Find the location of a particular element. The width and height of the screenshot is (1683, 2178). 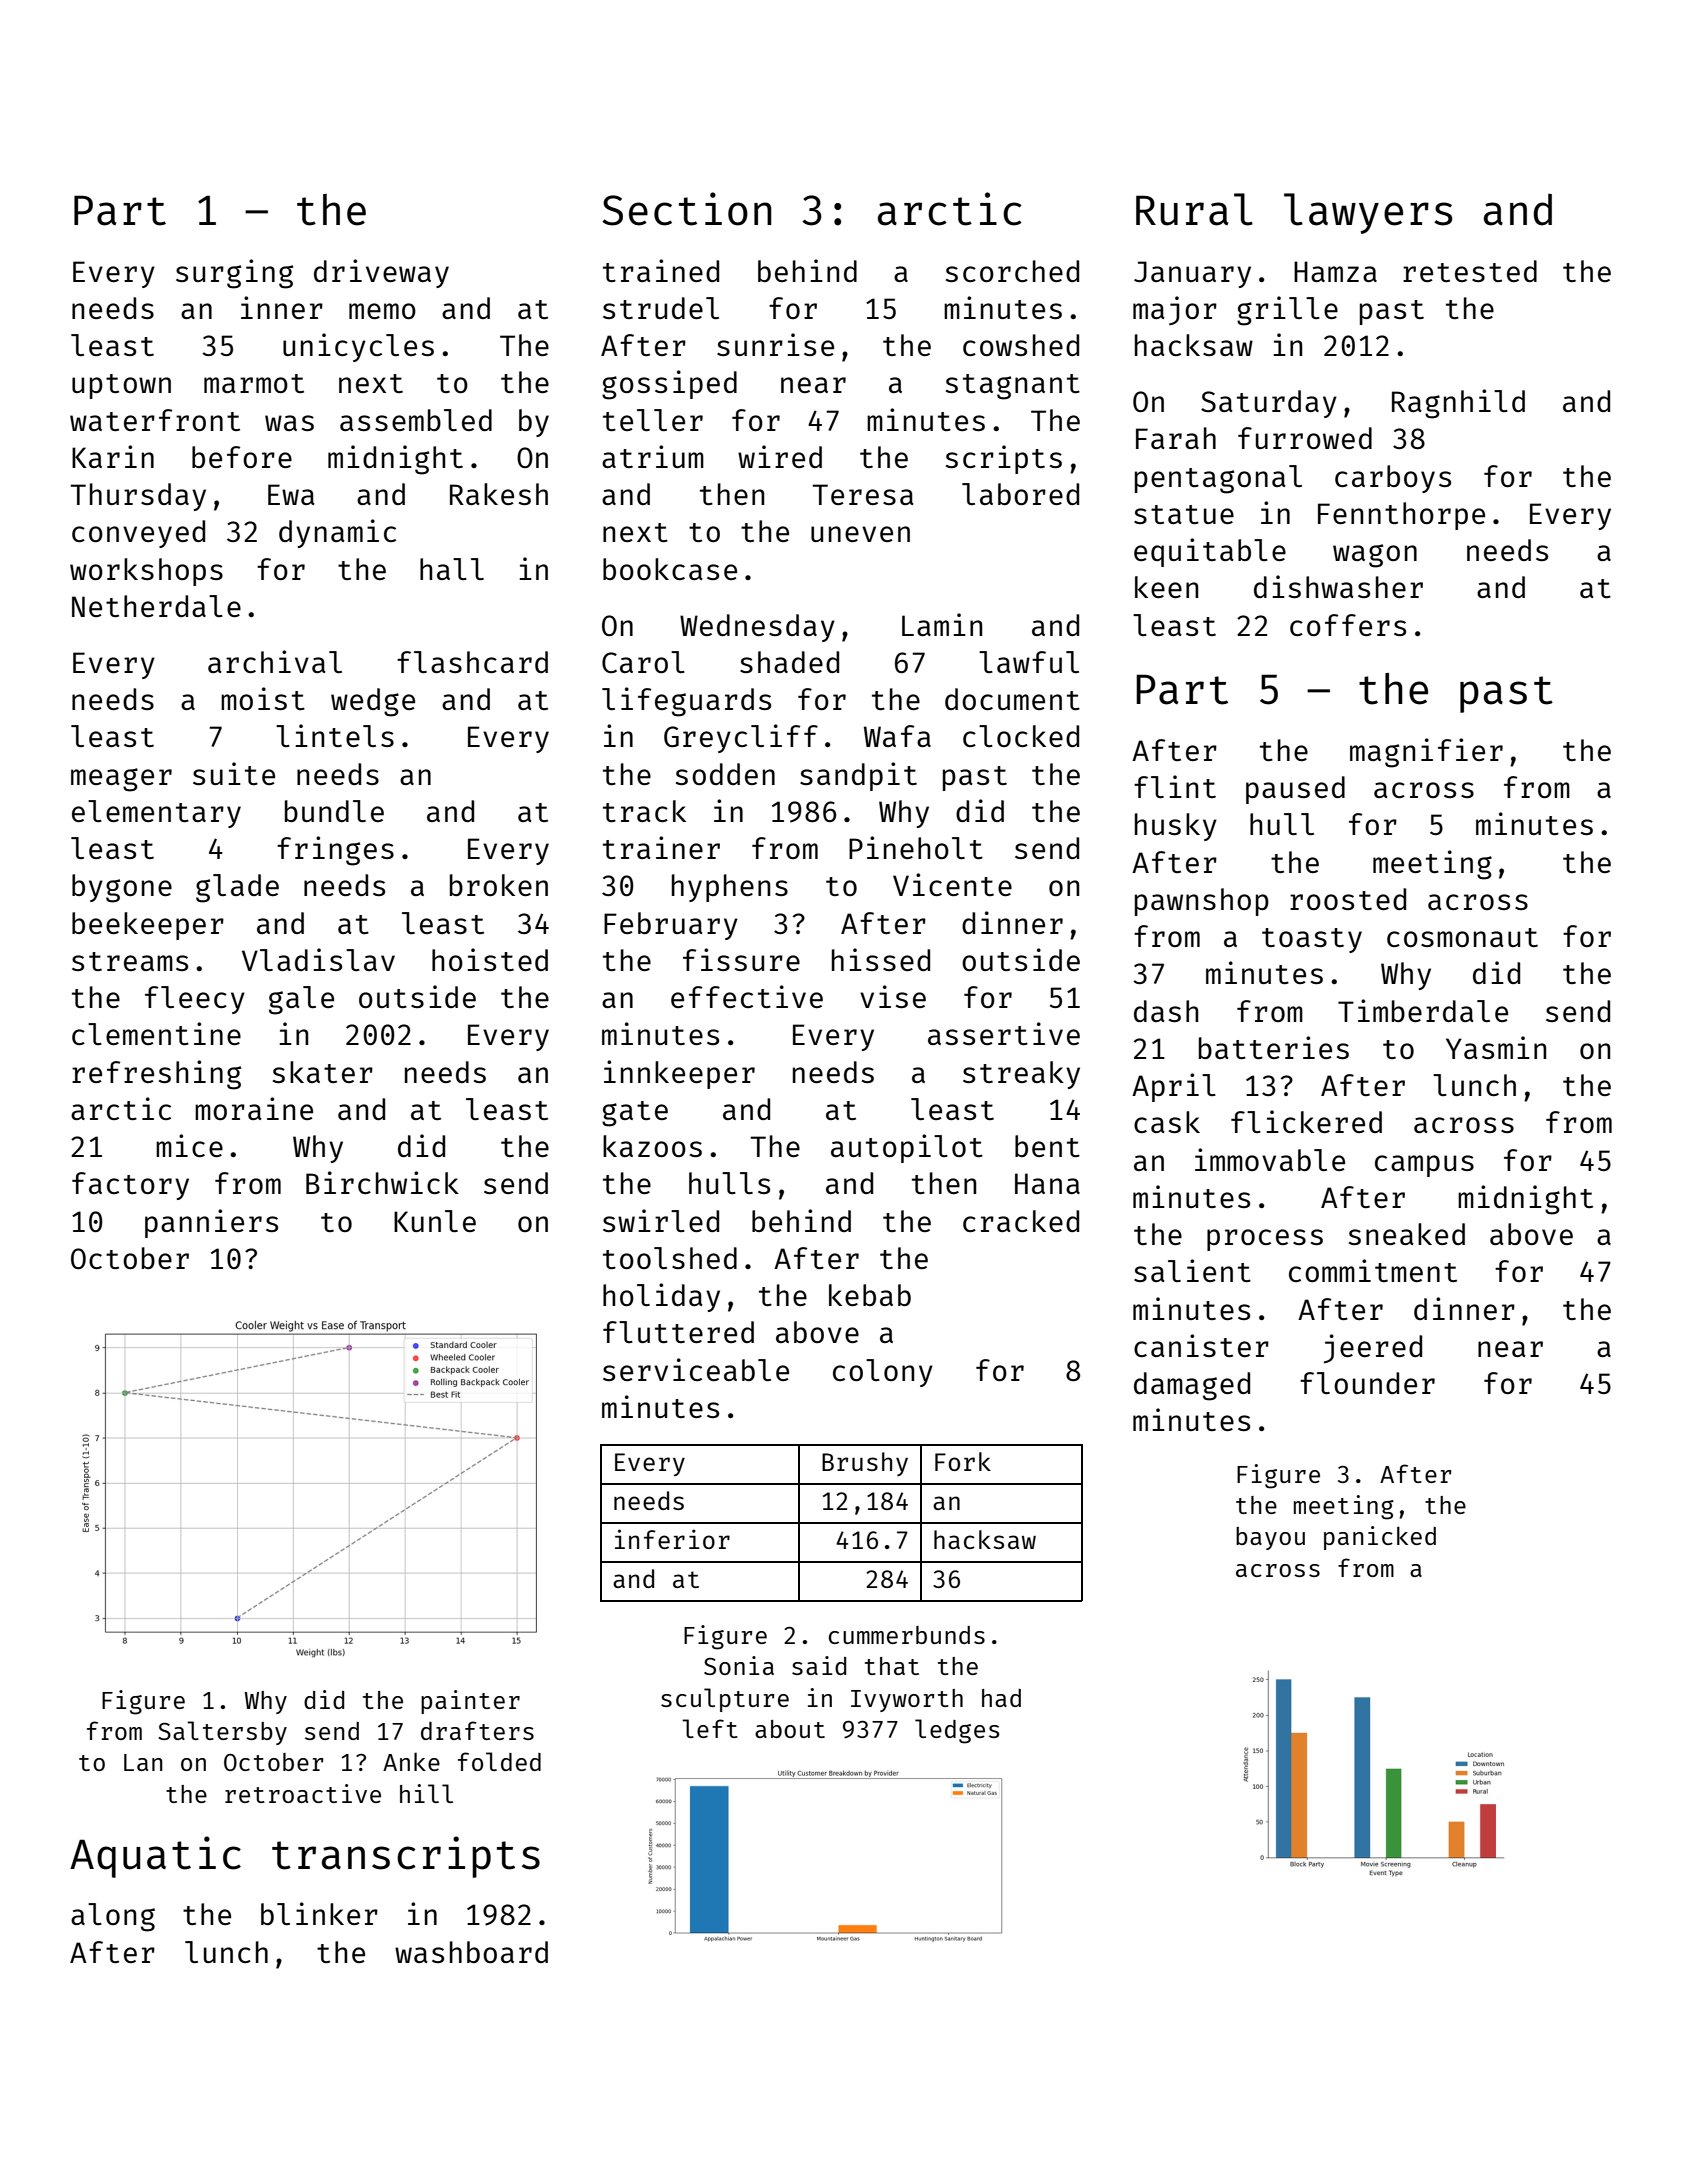

scorched is located at coordinates (1012, 271).
